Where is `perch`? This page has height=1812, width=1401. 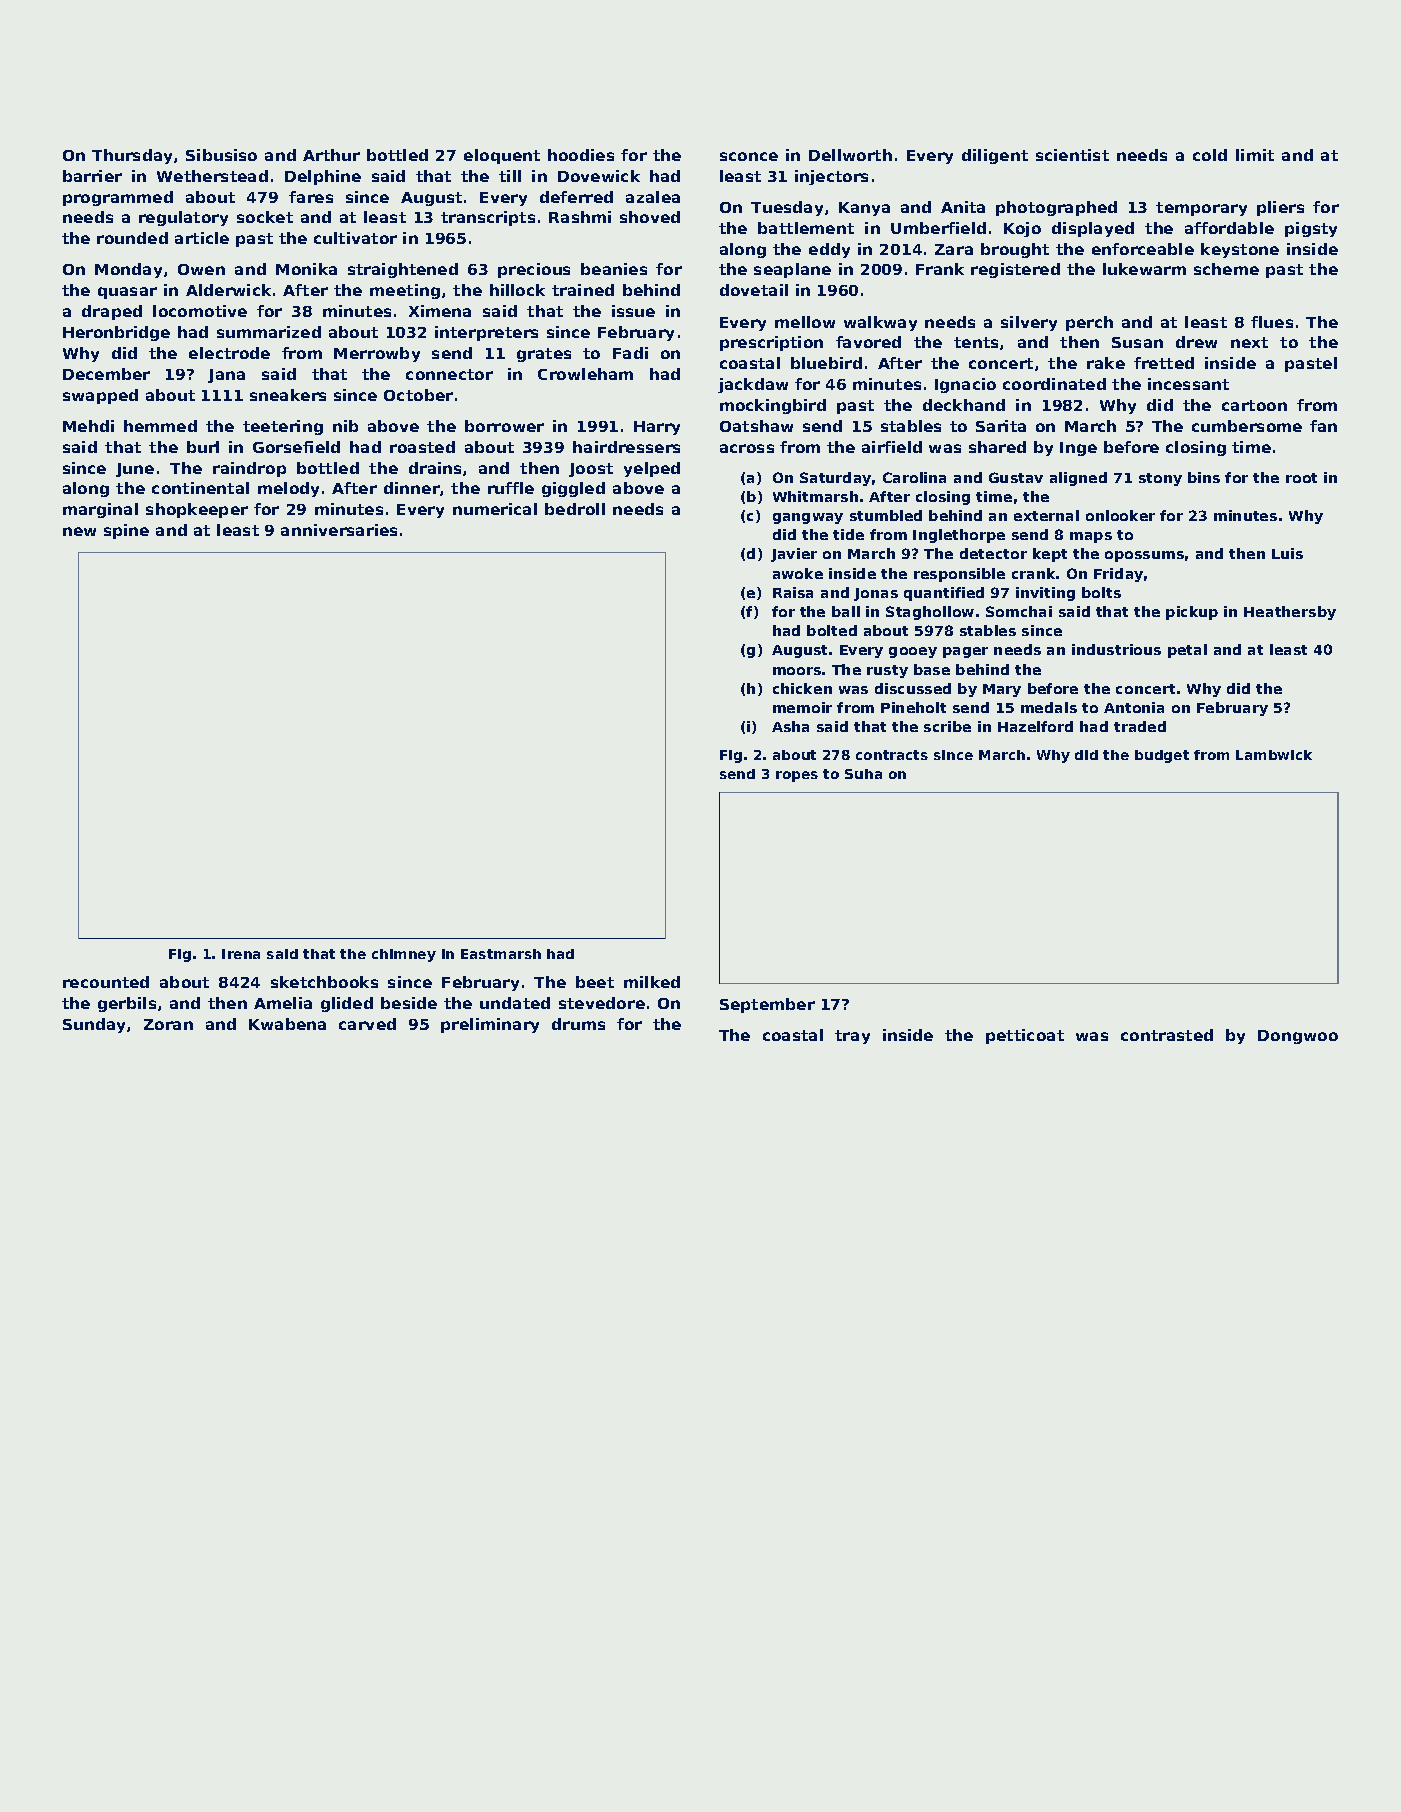 perch is located at coordinates (1089, 323).
